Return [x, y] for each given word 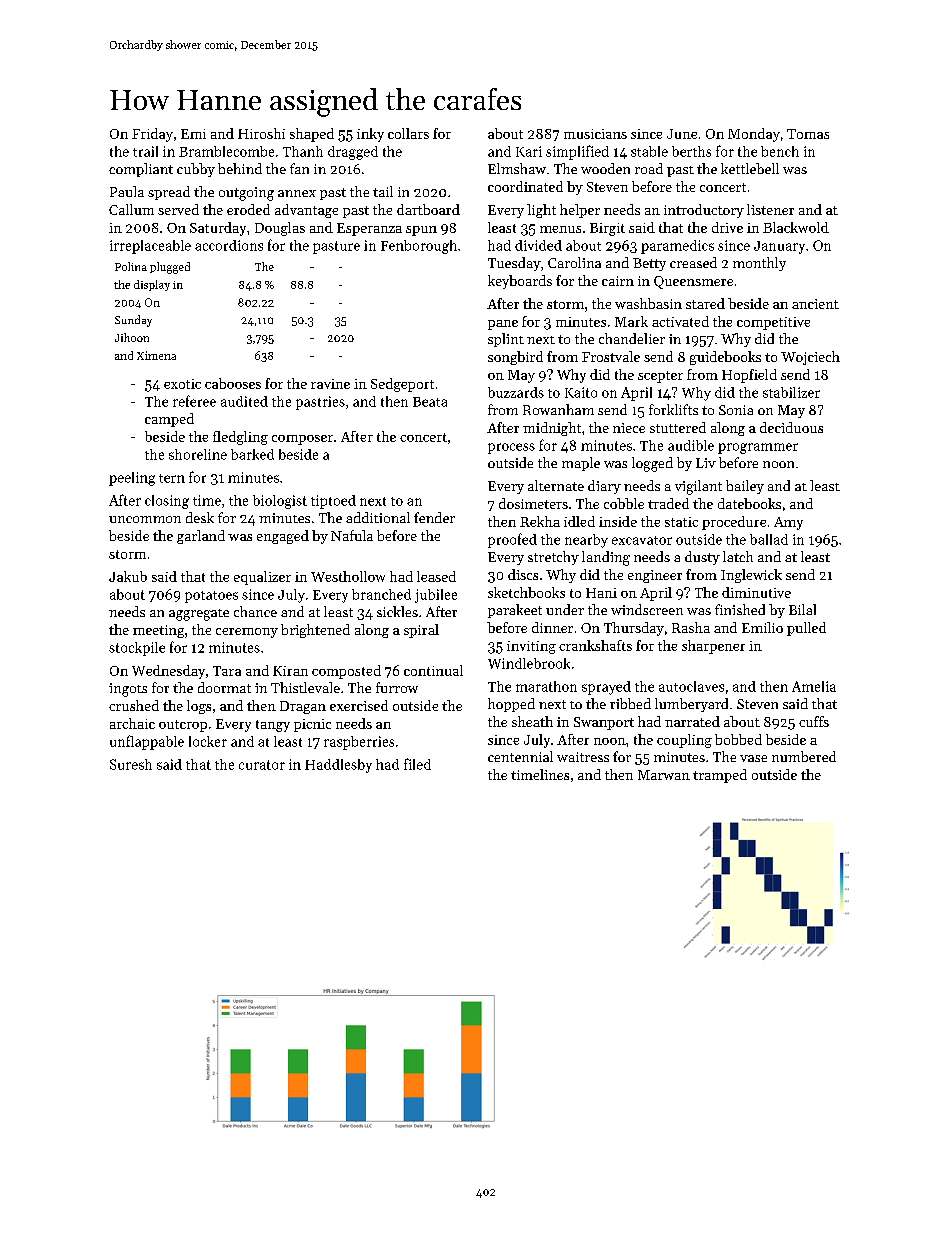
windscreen [647, 609]
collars [408, 133]
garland [201, 537]
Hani [601, 593]
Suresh [131, 764]
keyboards [520, 282]
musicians [595, 134]
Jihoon [132, 337]
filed [417, 764]
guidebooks [725, 358]
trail [145, 151]
